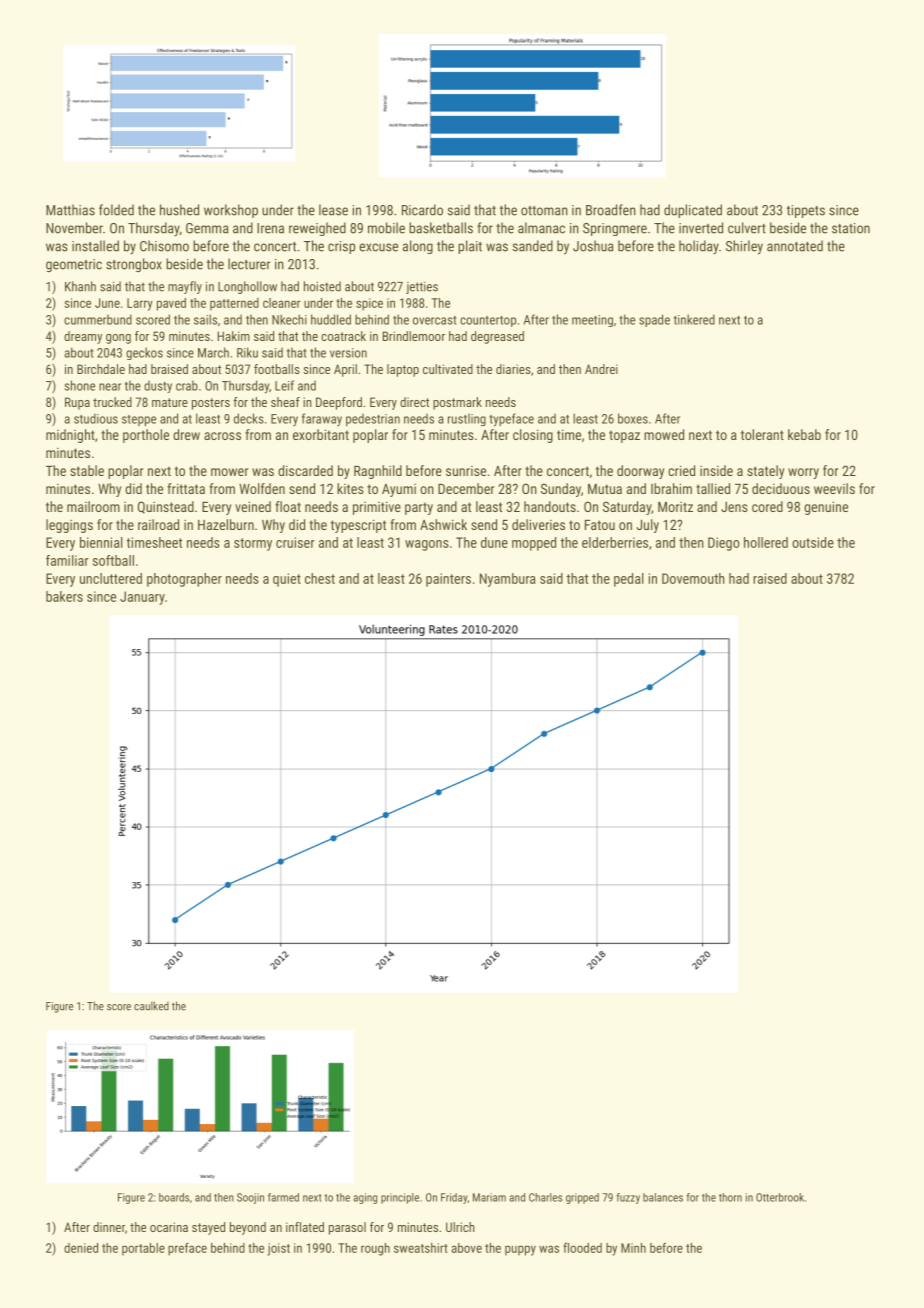  Describe the element at coordinates (693, 578) in the document. I see `Dovemouth` at that location.
